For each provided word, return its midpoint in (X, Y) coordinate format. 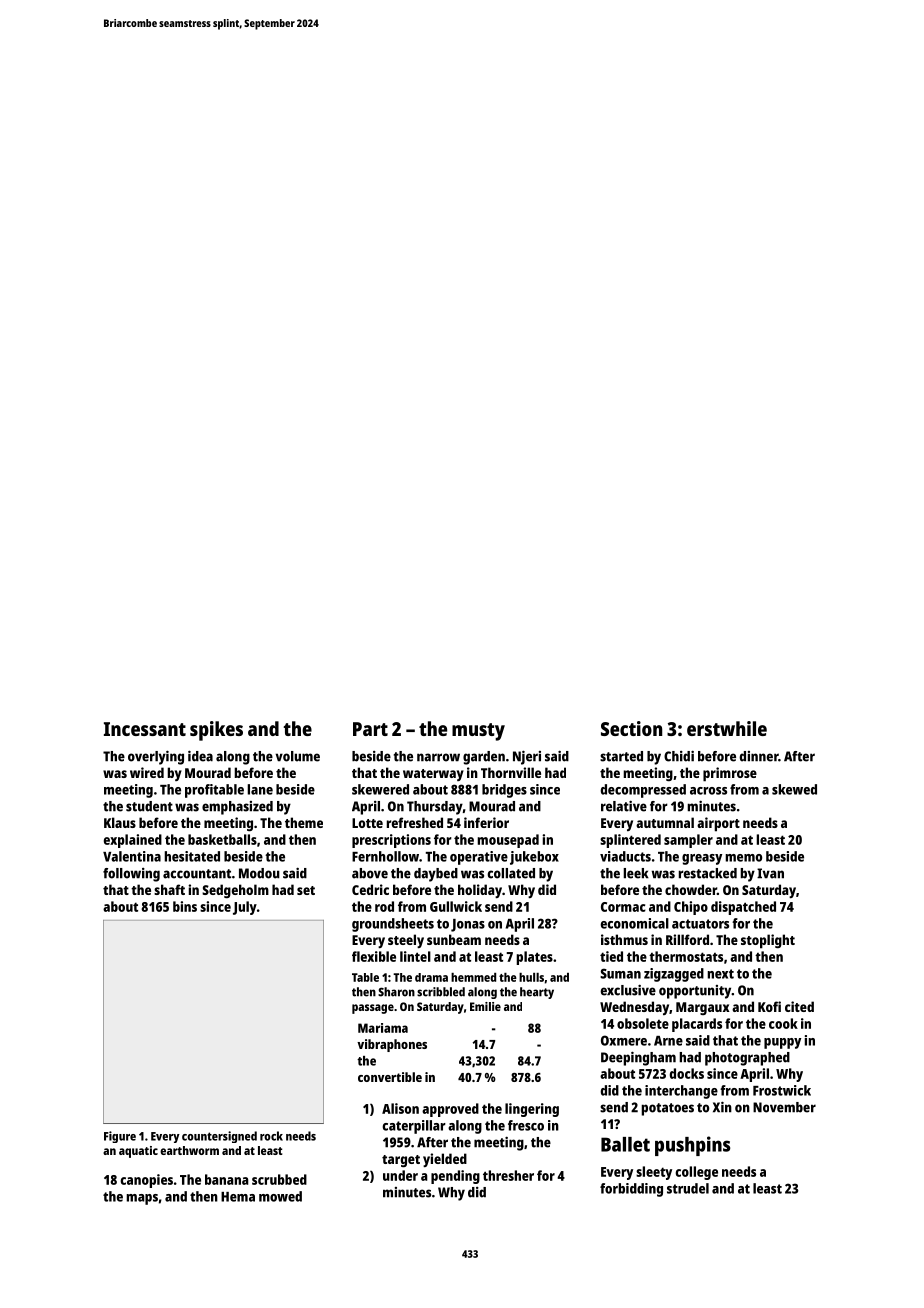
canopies (146, 1181)
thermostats (686, 956)
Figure (120, 1137)
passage (373, 1009)
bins (185, 906)
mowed (280, 1196)
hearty (537, 993)
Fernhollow (385, 856)
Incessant (145, 729)
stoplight (768, 941)
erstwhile (727, 728)
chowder (691, 889)
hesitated (192, 856)
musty (478, 732)
